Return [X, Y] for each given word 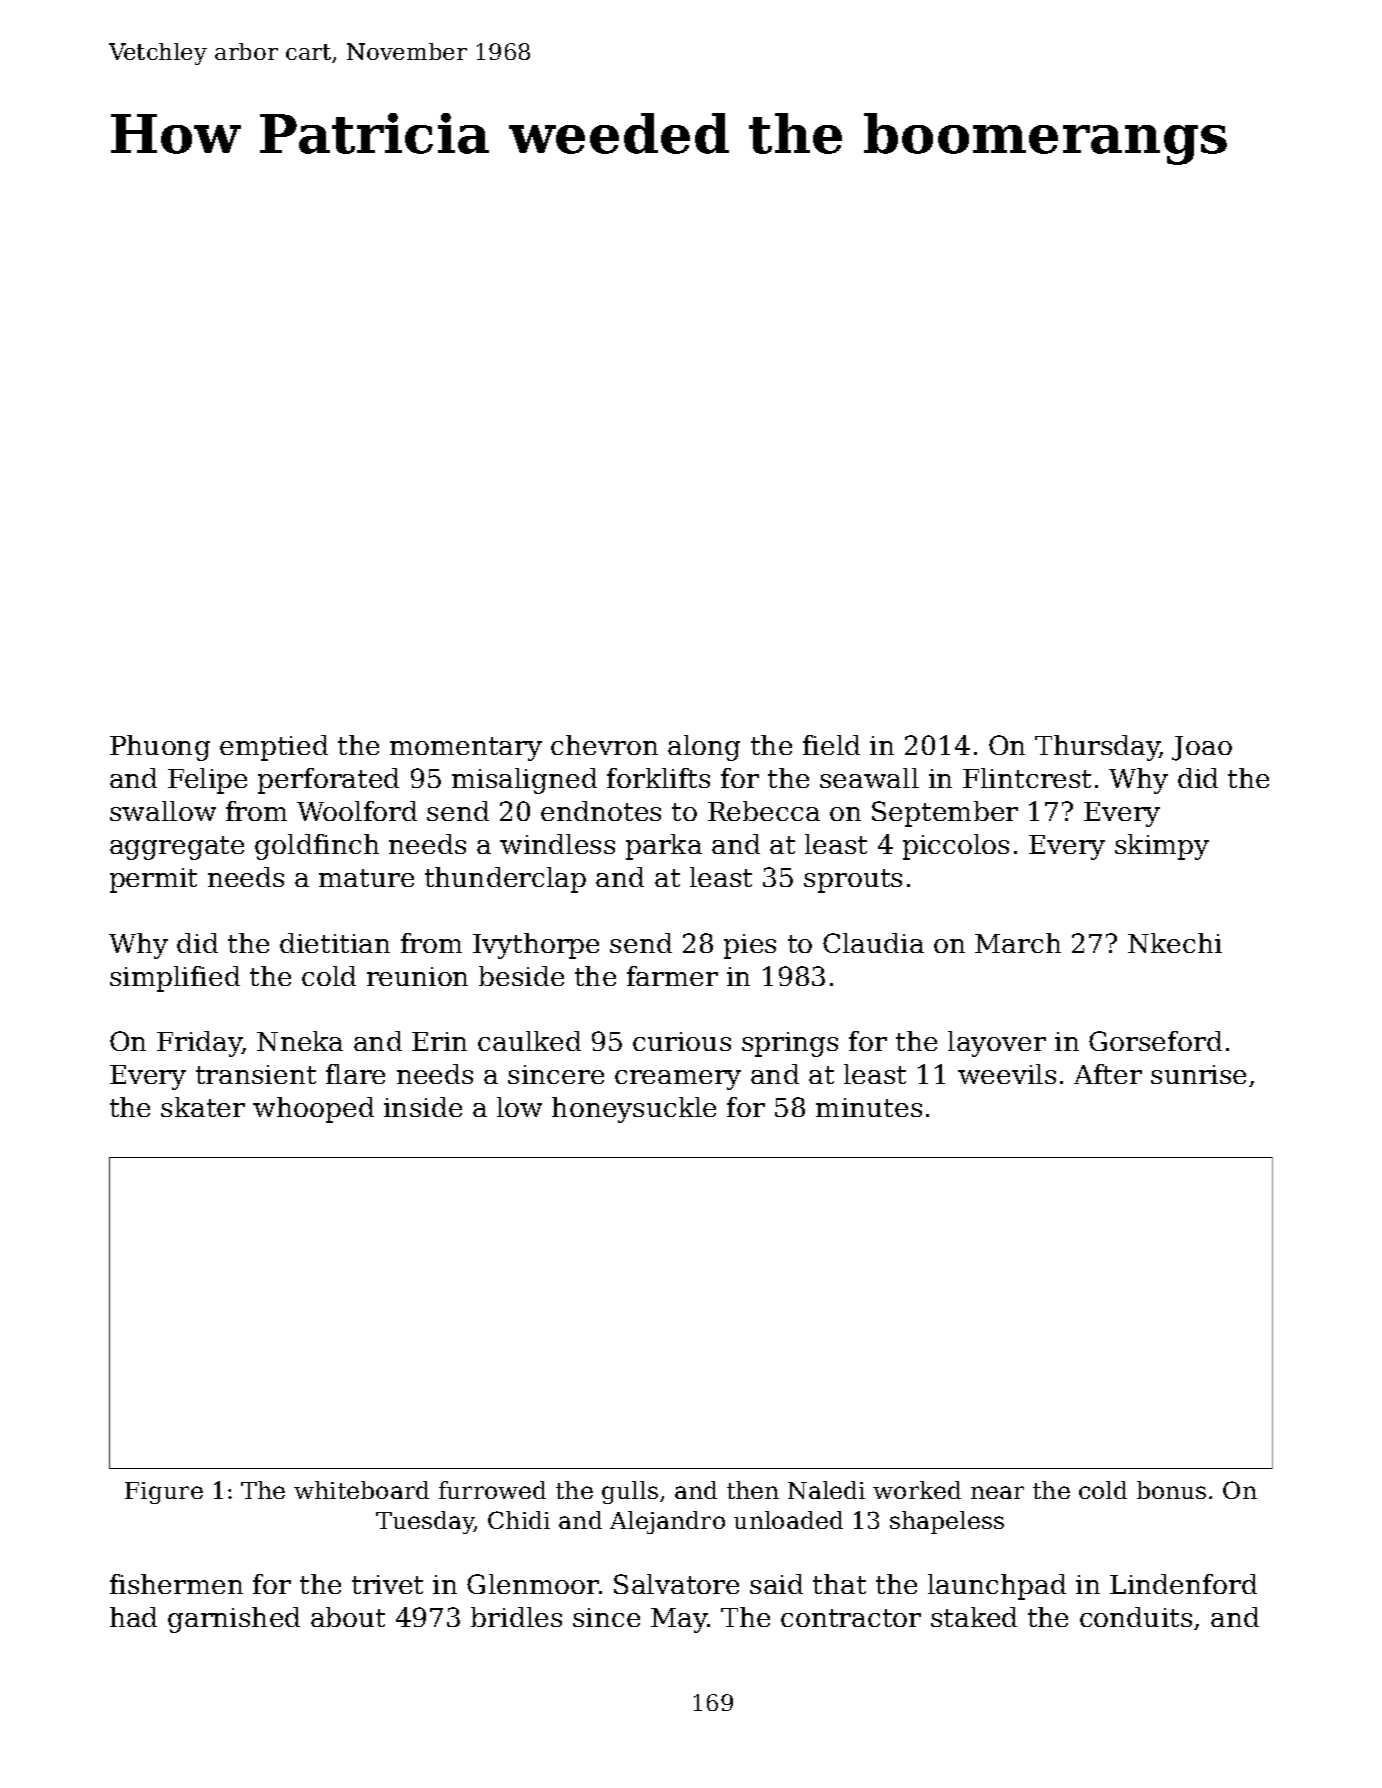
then [753, 1490]
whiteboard [361, 1490]
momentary [466, 749]
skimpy [1162, 847]
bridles [516, 1617]
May [679, 1620]
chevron [604, 745]
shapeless [947, 1522]
